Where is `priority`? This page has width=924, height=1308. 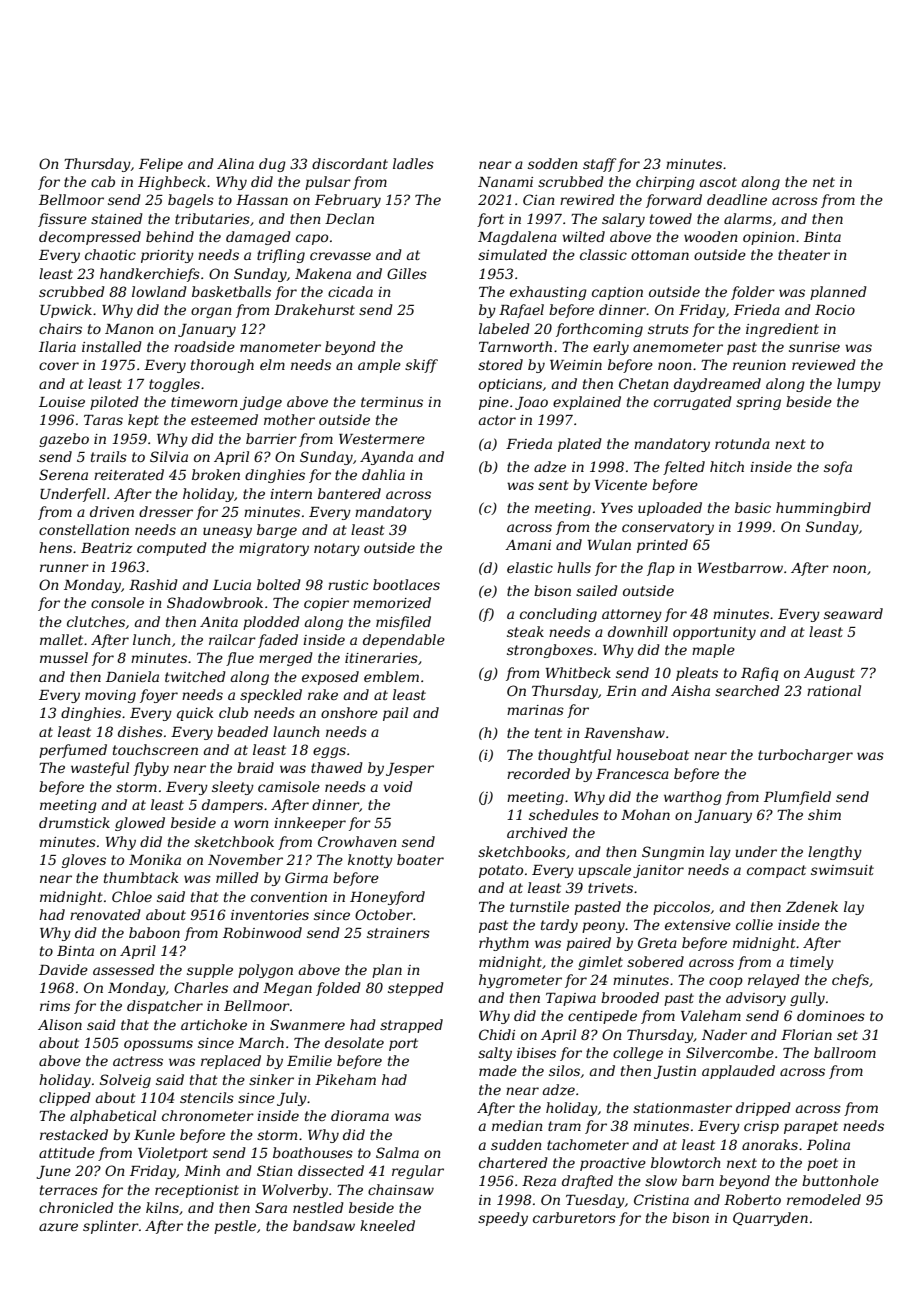 priority is located at coordinates (167, 256).
